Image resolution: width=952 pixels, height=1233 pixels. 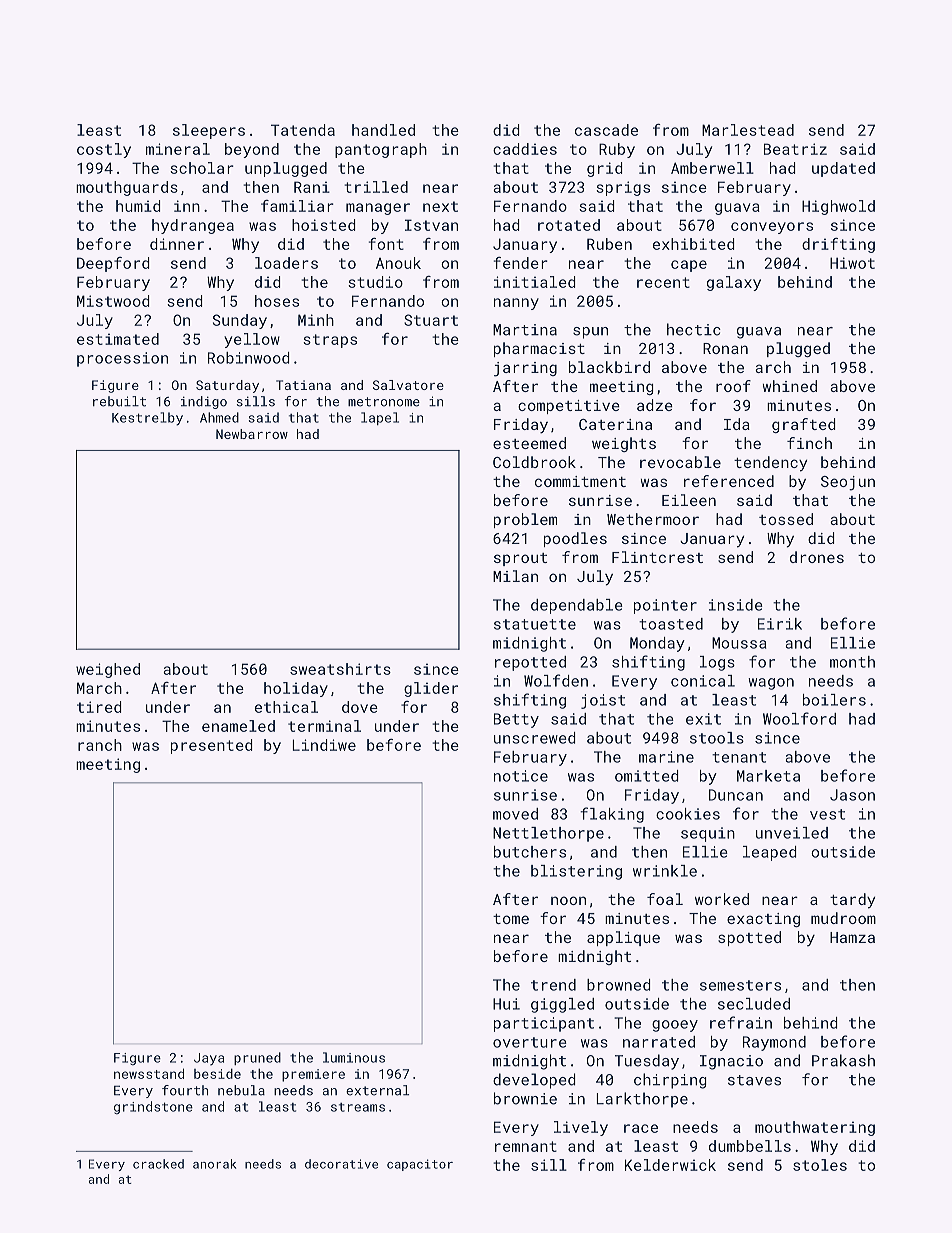 I want to click on remnant, so click(x=526, y=1146).
